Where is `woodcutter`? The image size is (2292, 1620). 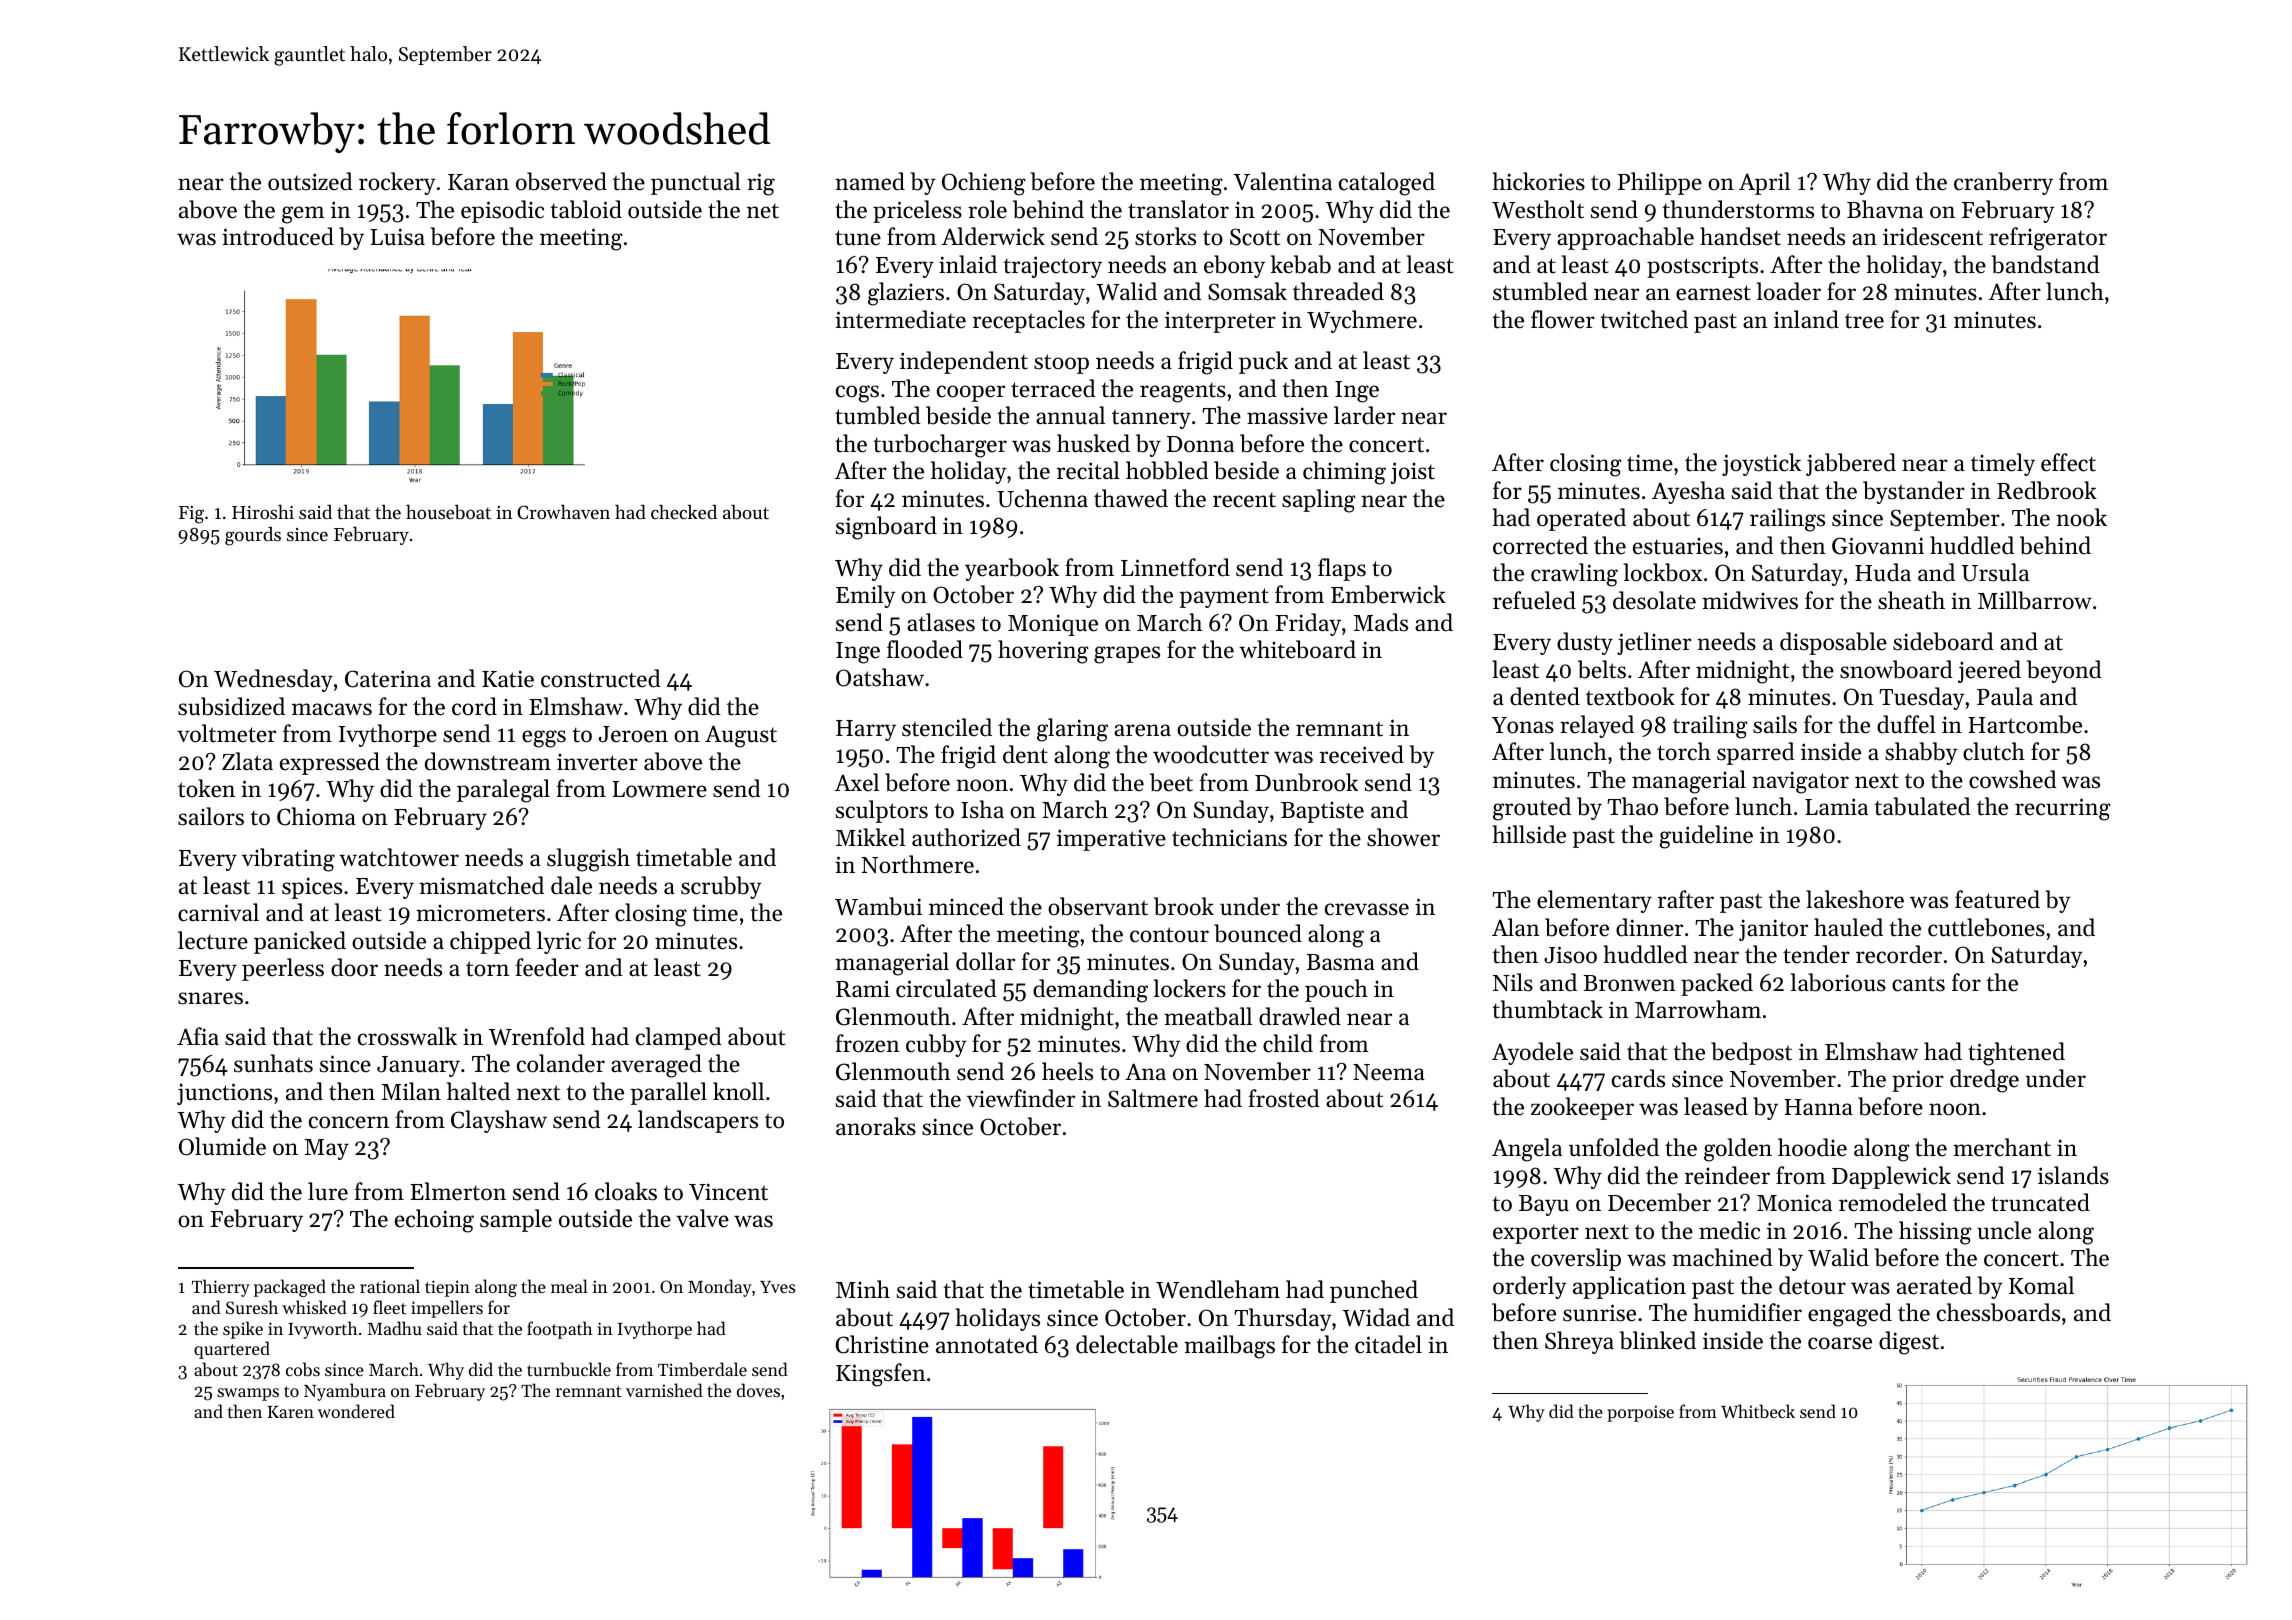 woodcutter is located at coordinates (1211, 754).
